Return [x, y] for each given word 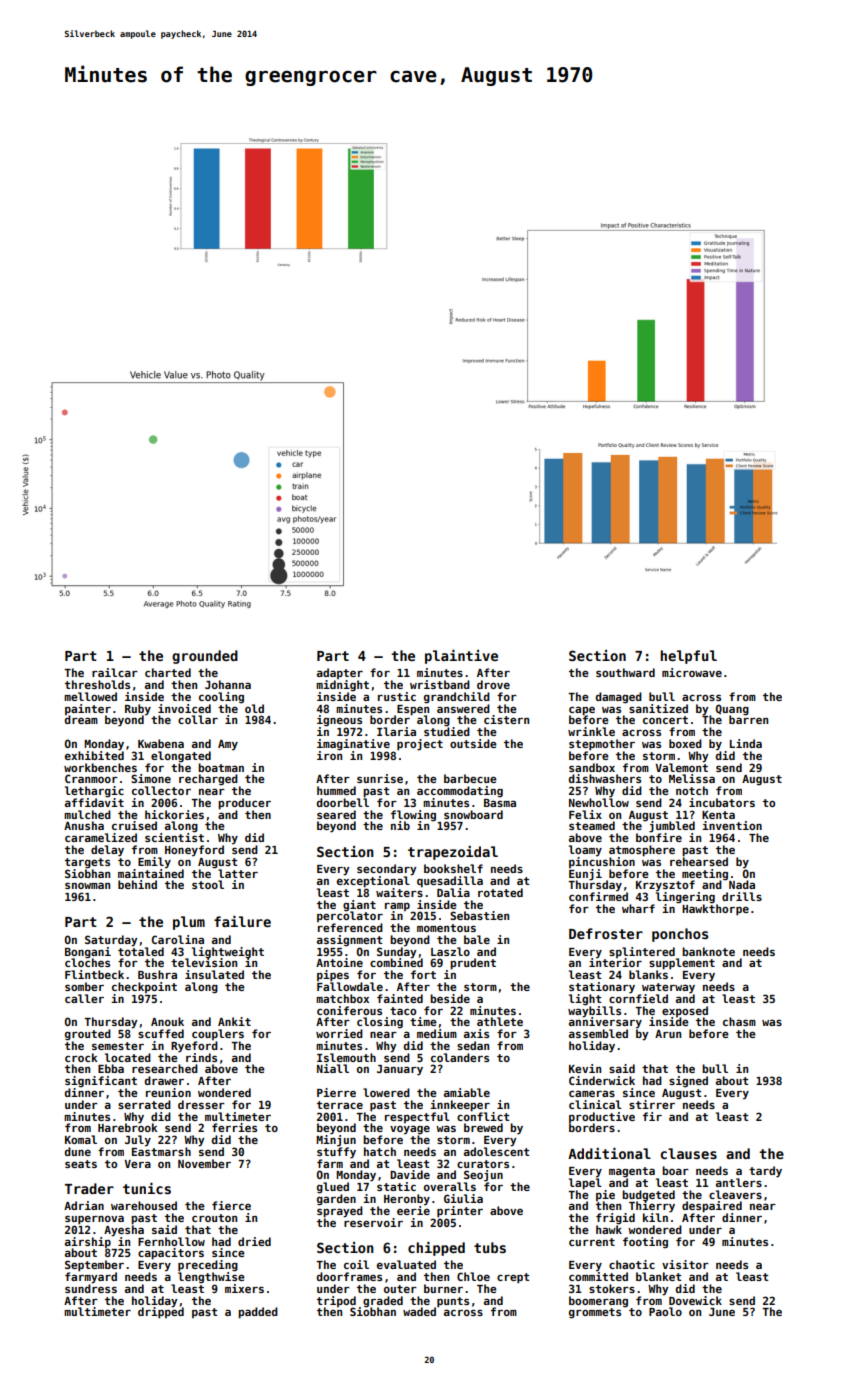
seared [336, 814]
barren [748, 720]
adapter [340, 673]
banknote [708, 951]
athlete [500, 1021]
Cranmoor [91, 778]
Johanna [228, 684]
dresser [201, 1104]
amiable [467, 1092]
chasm [739, 1021]
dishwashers [605, 778]
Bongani [88, 952]
